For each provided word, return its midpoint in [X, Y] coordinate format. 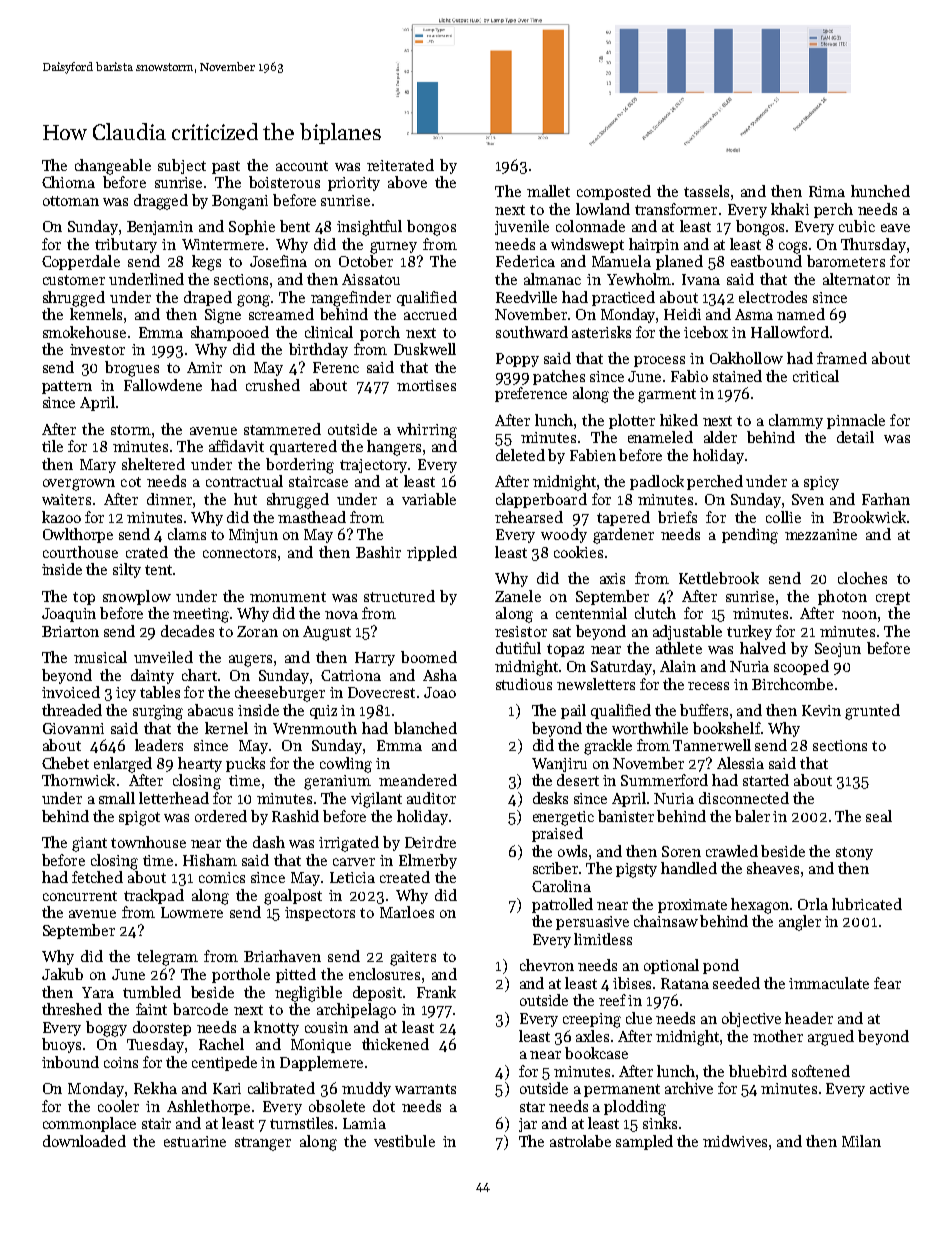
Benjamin [160, 228]
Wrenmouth [315, 728]
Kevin [821, 710]
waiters [66, 499]
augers [250, 661]
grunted [872, 712]
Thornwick [78, 780]
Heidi [682, 314]
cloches [862, 578]
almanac [552, 279]
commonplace [89, 1124]
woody [564, 535]
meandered [418, 780]
